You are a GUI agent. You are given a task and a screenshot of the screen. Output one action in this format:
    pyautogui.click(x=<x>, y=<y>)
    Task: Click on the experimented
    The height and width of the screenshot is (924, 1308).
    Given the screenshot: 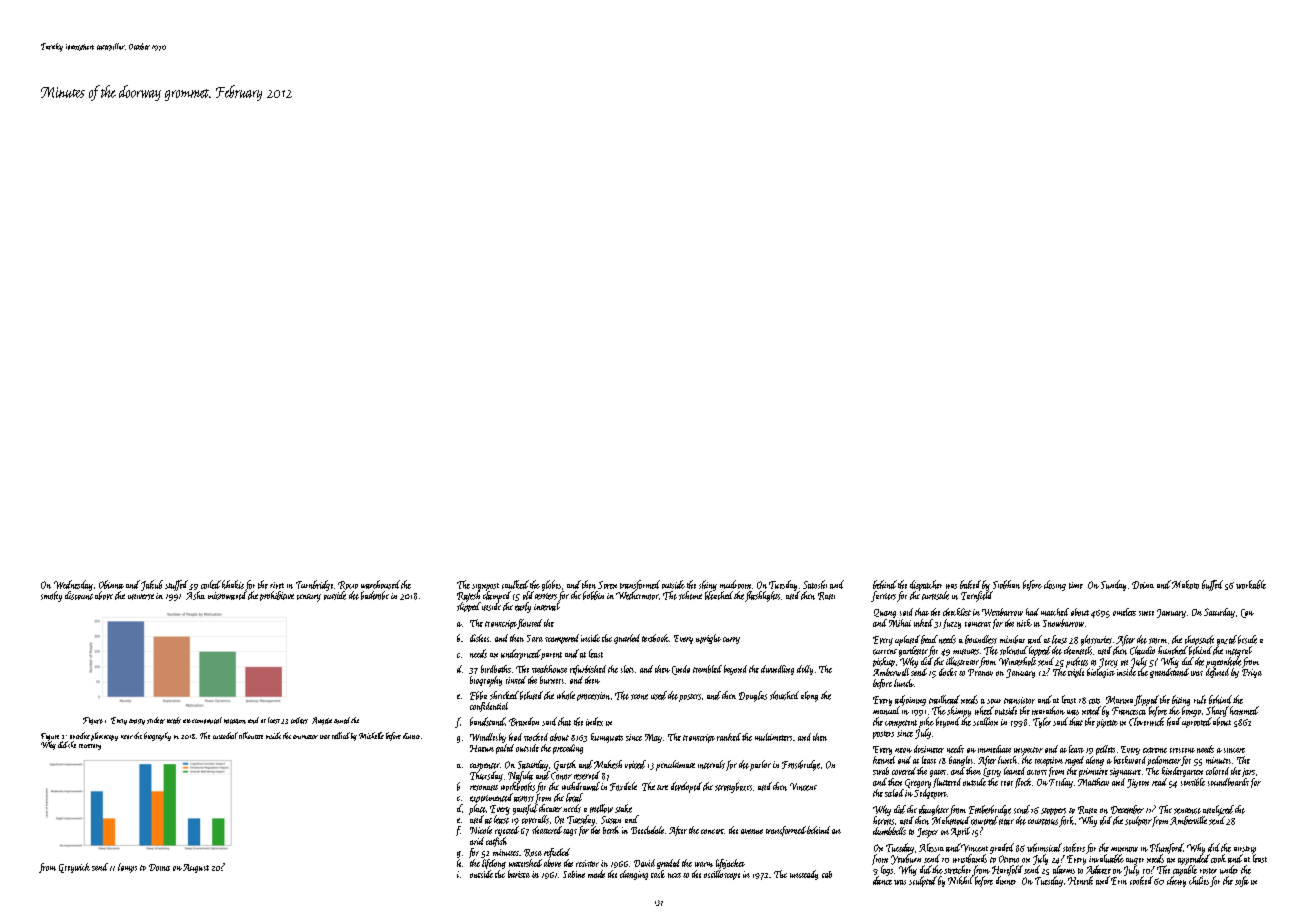 What is the action you would take?
    pyautogui.click(x=491, y=798)
